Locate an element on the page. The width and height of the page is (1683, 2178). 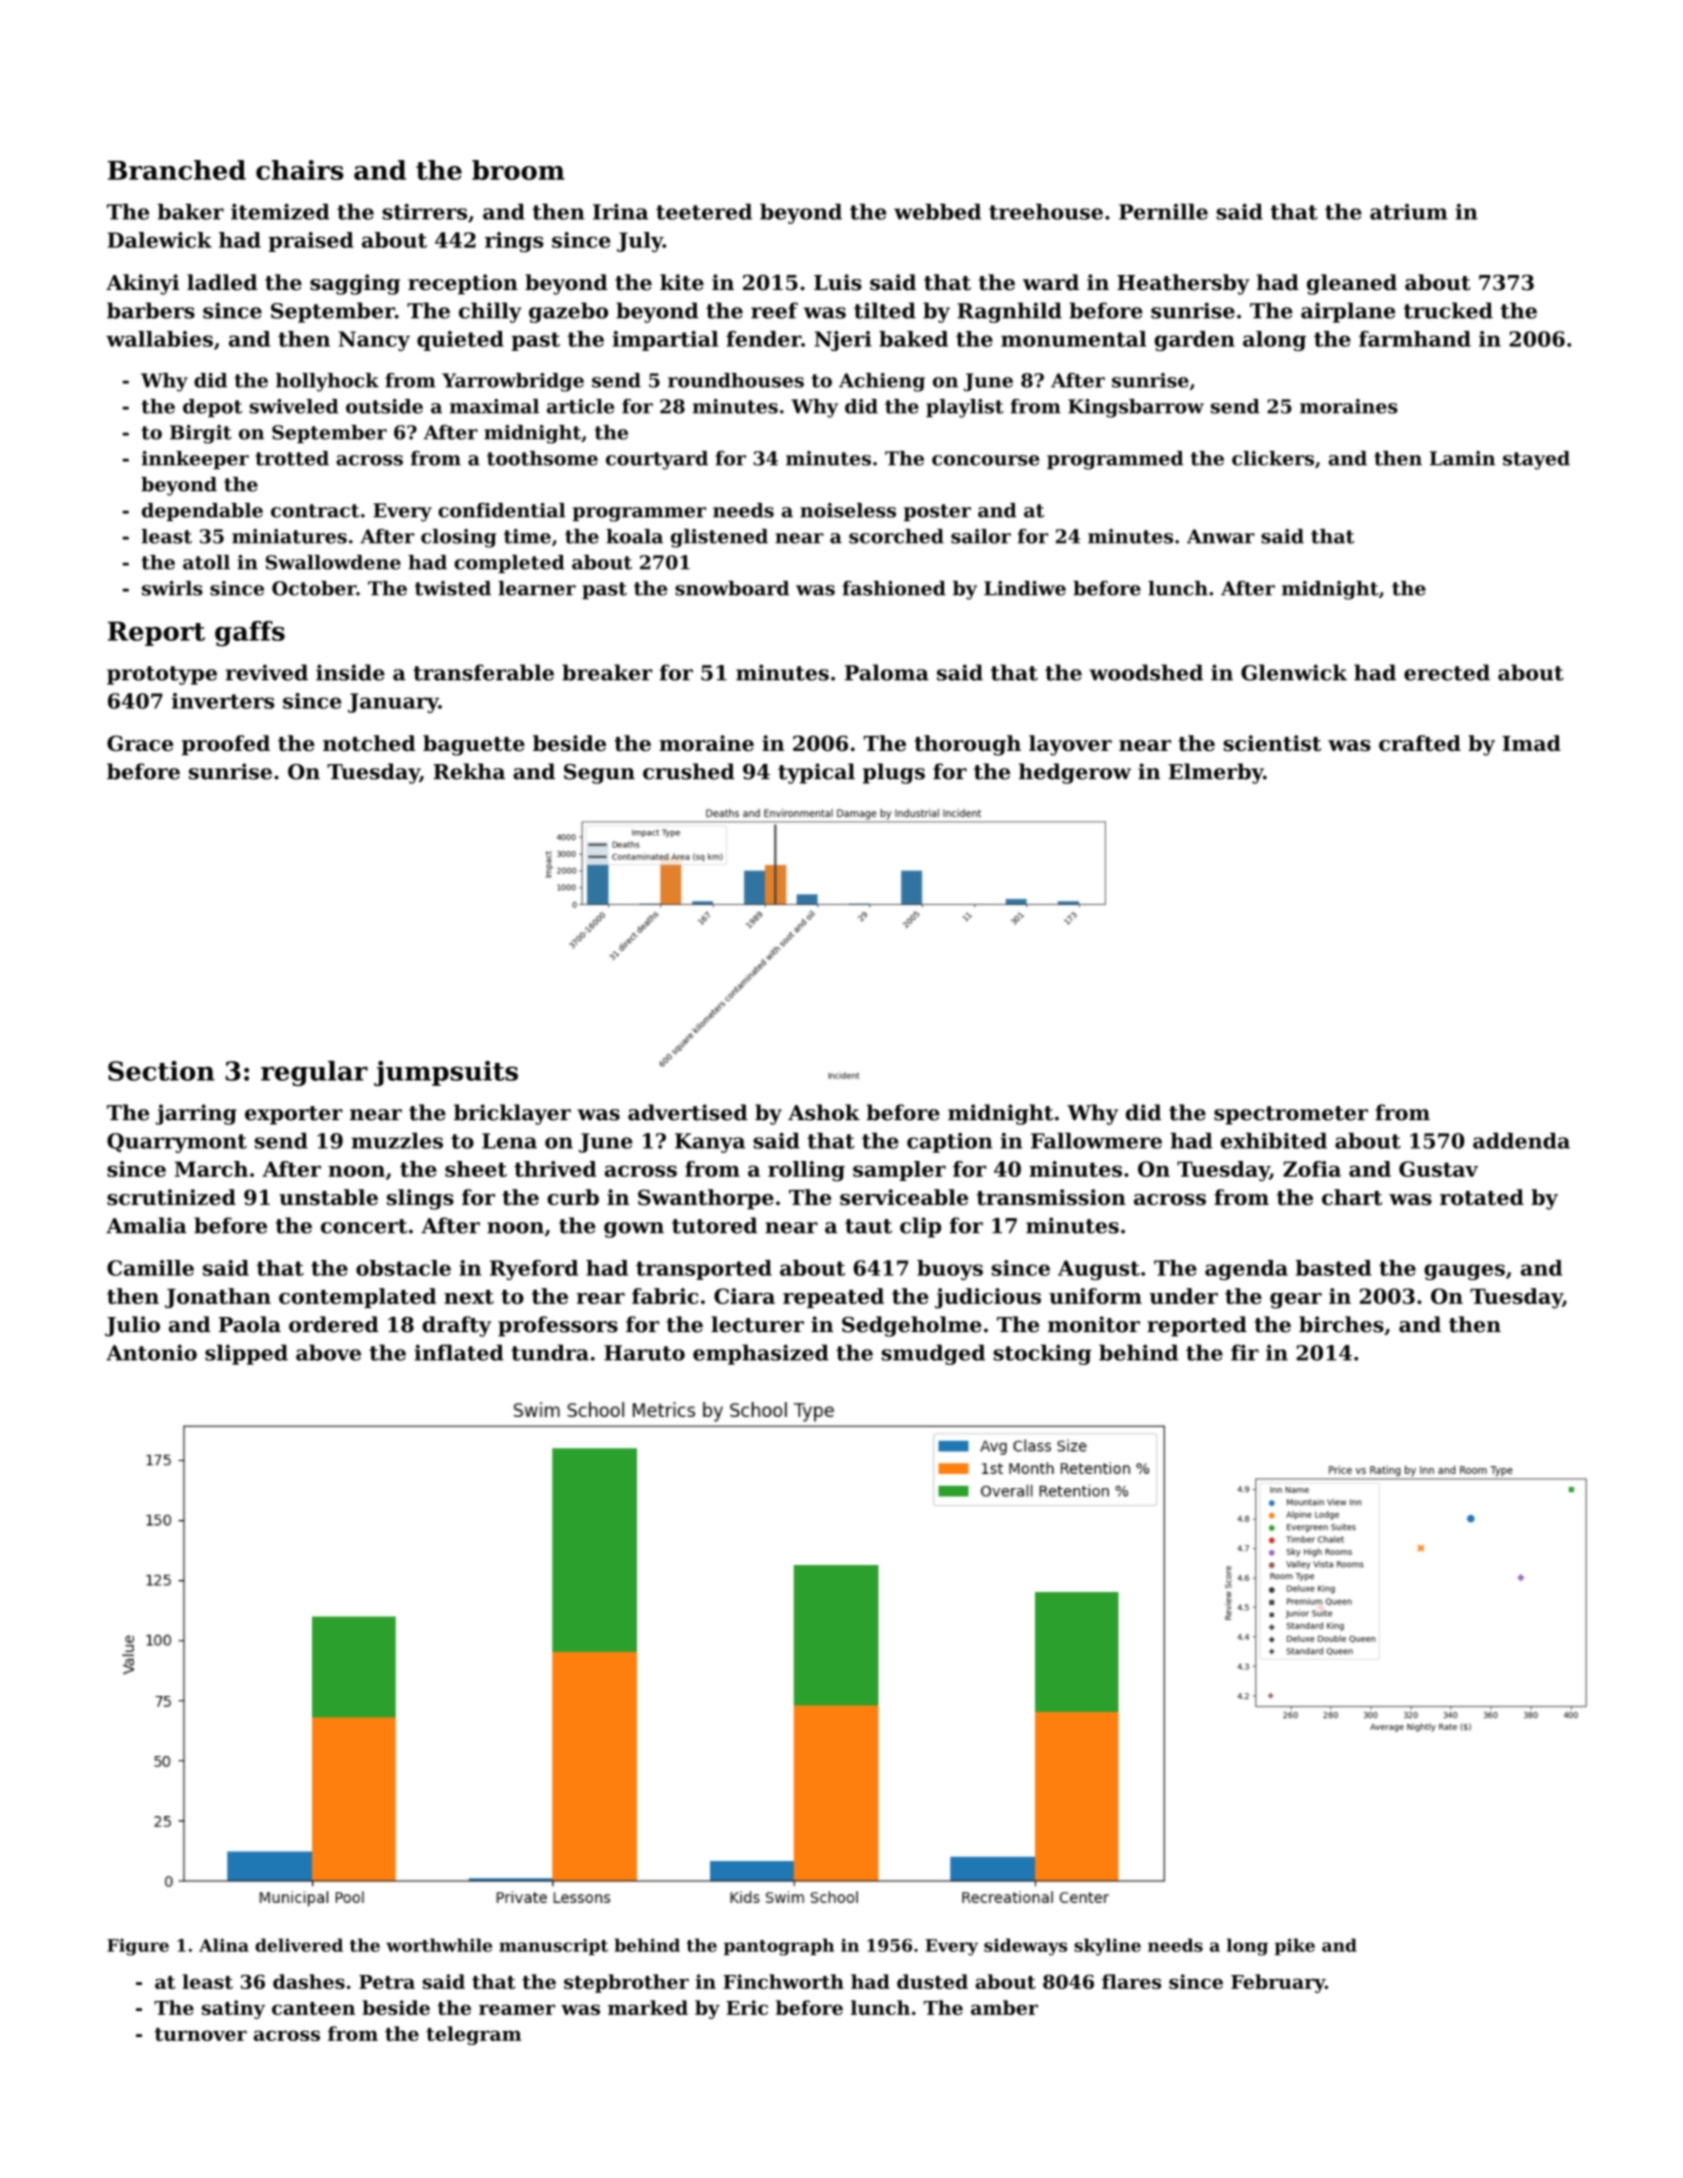
smudged is located at coordinates (933, 1354).
